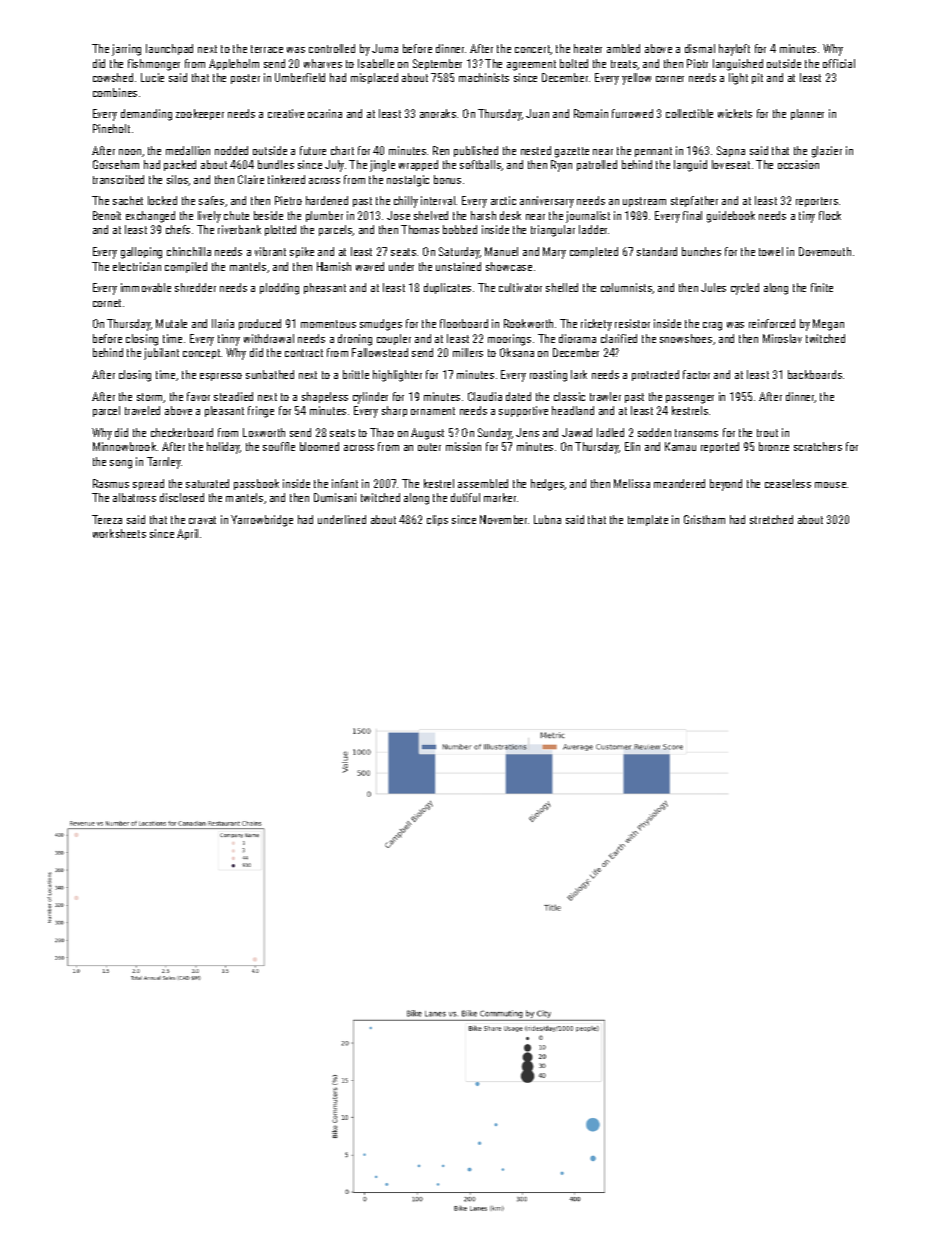 Image resolution: width=952 pixels, height=1233 pixels. Describe the element at coordinates (827, 152) in the screenshot. I see `glazier` at that location.
